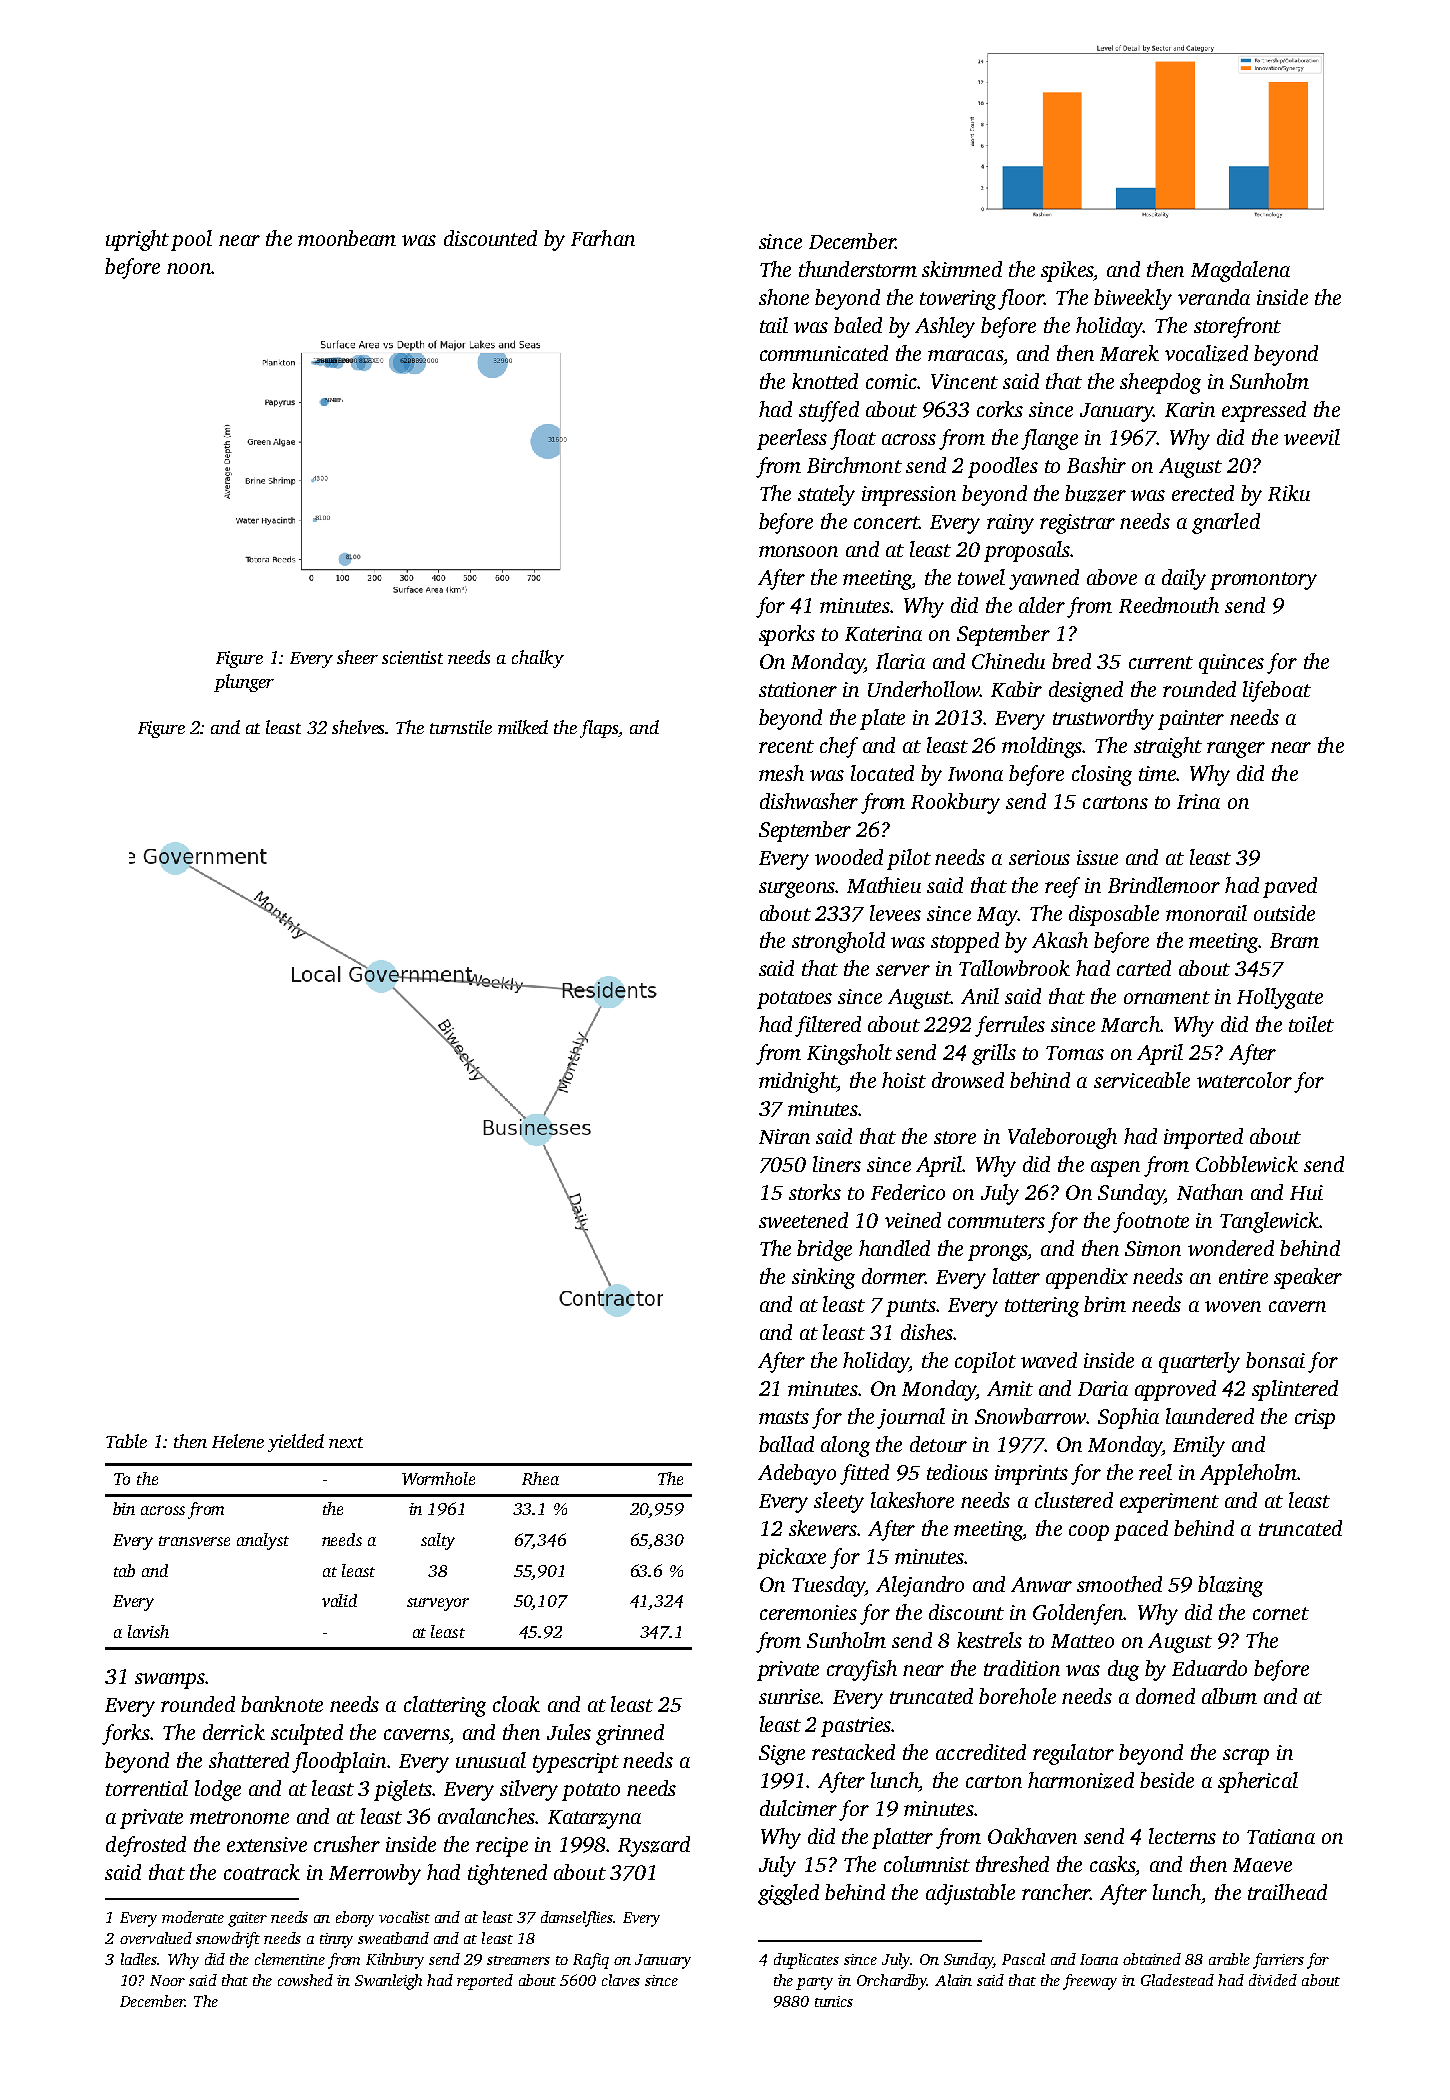  Describe the element at coordinates (784, 1136) in the document. I see `Niran` at that location.
